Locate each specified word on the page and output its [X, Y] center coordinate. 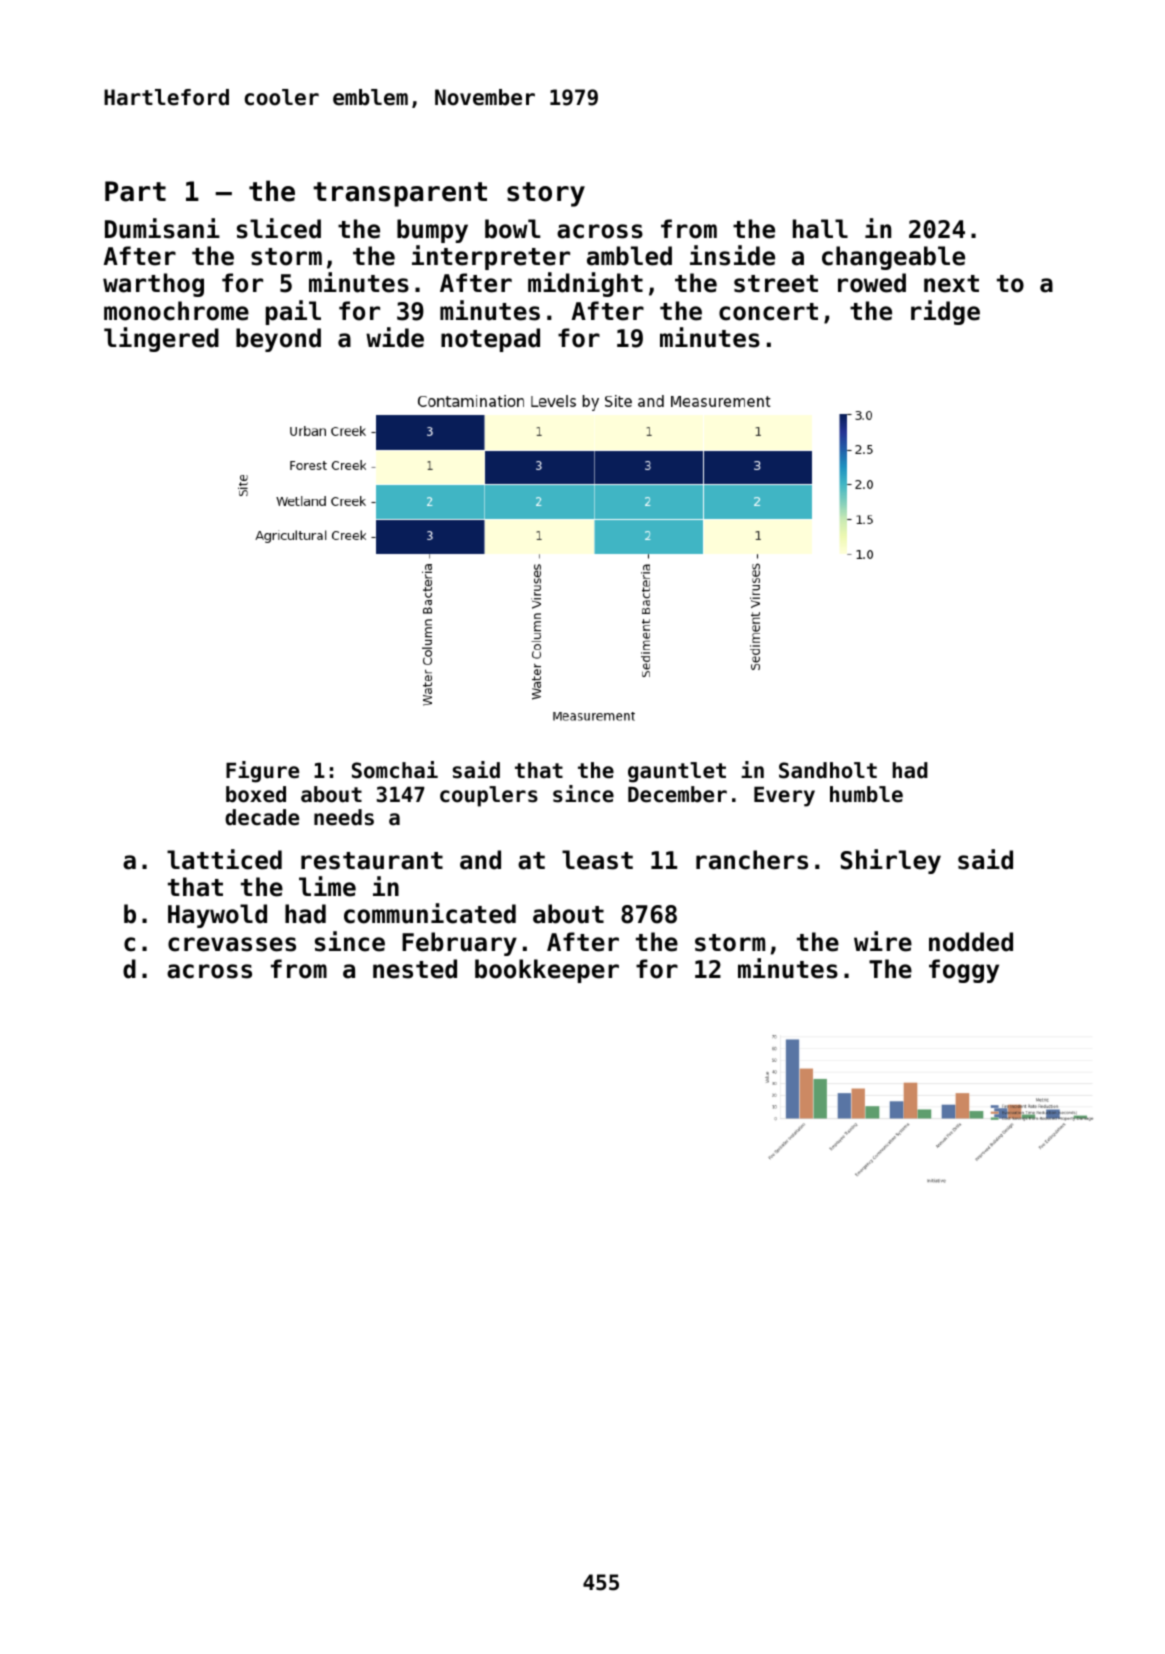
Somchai [395, 770]
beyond [278, 340]
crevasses [232, 944]
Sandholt [828, 770]
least [597, 860]
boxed [256, 794]
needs [344, 817]
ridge [945, 312]
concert [768, 312]
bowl [512, 229]
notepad [490, 340]
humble [866, 794]
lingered [161, 339]
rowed [872, 283]
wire [883, 941]
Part [135, 191]
